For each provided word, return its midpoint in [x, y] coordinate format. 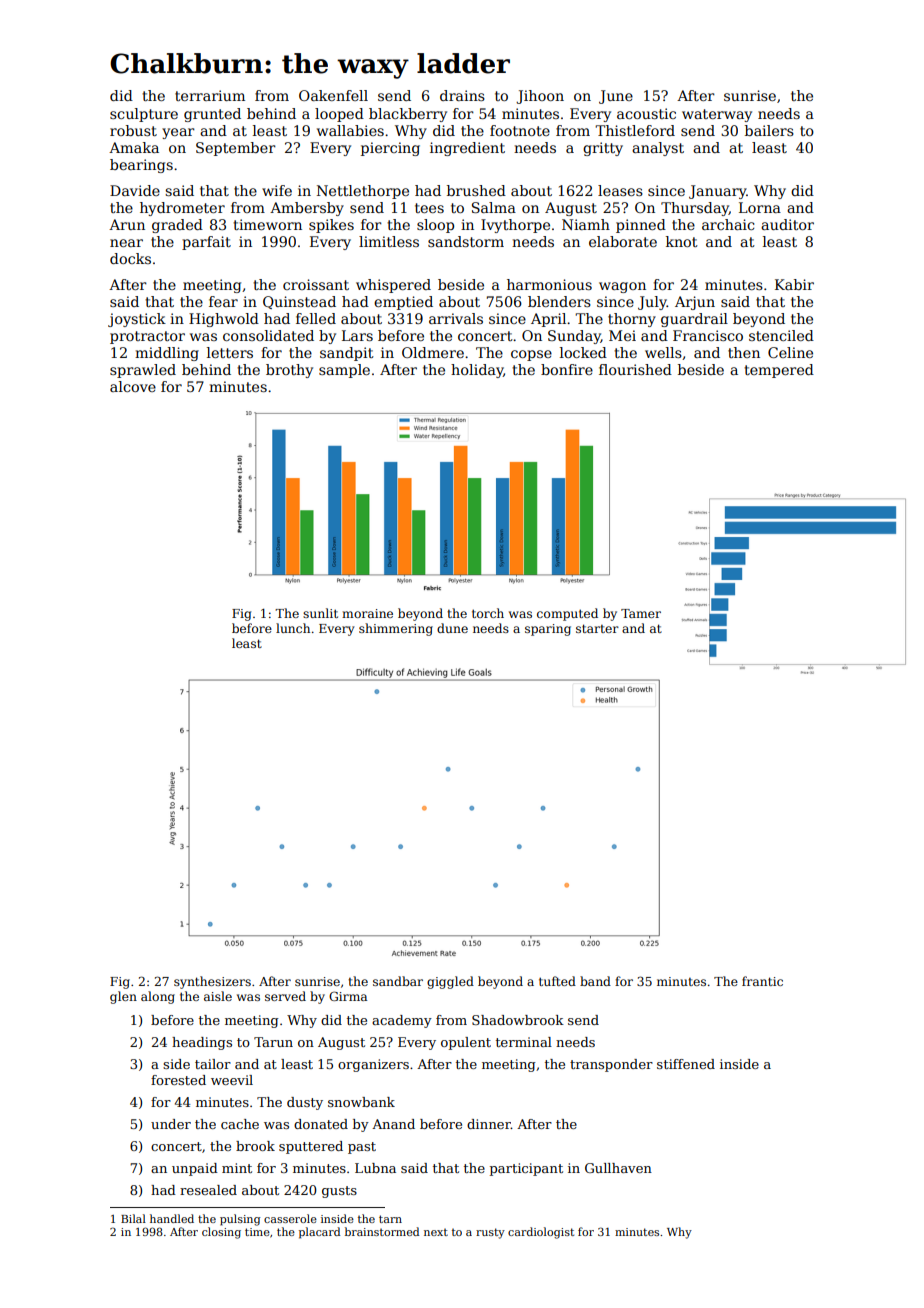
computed [567, 614]
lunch [293, 628]
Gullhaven [618, 1168]
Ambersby [307, 209]
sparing [548, 630]
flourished [635, 369]
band [595, 981]
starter [597, 628]
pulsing [240, 1220]
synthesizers [212, 982]
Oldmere [433, 352]
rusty [490, 1233]
